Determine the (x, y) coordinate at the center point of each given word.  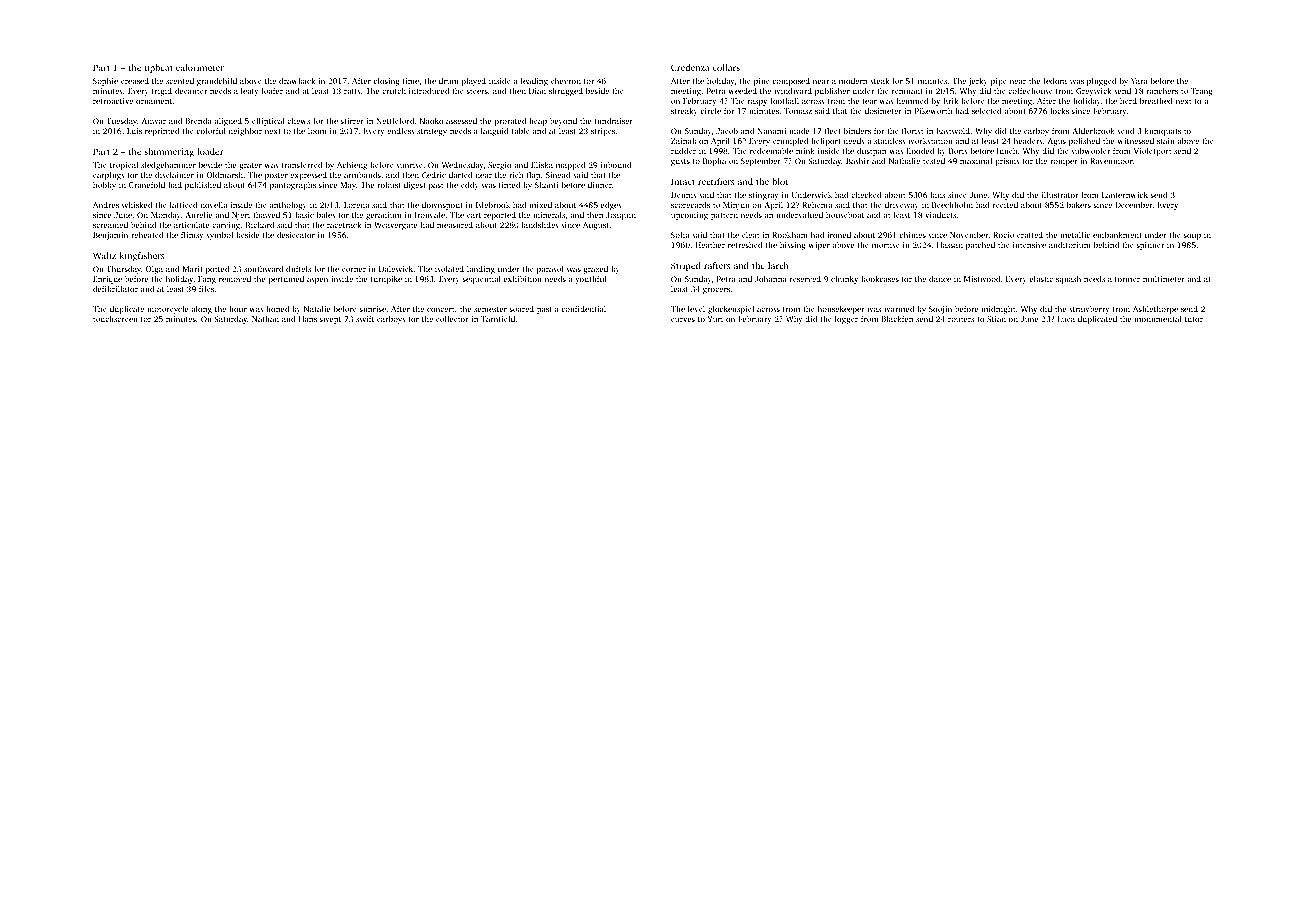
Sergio (500, 166)
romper (1064, 163)
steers (477, 91)
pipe (999, 82)
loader (210, 151)
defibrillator (115, 289)
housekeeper (841, 310)
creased (135, 81)
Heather (710, 245)
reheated (147, 235)
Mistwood (982, 279)
